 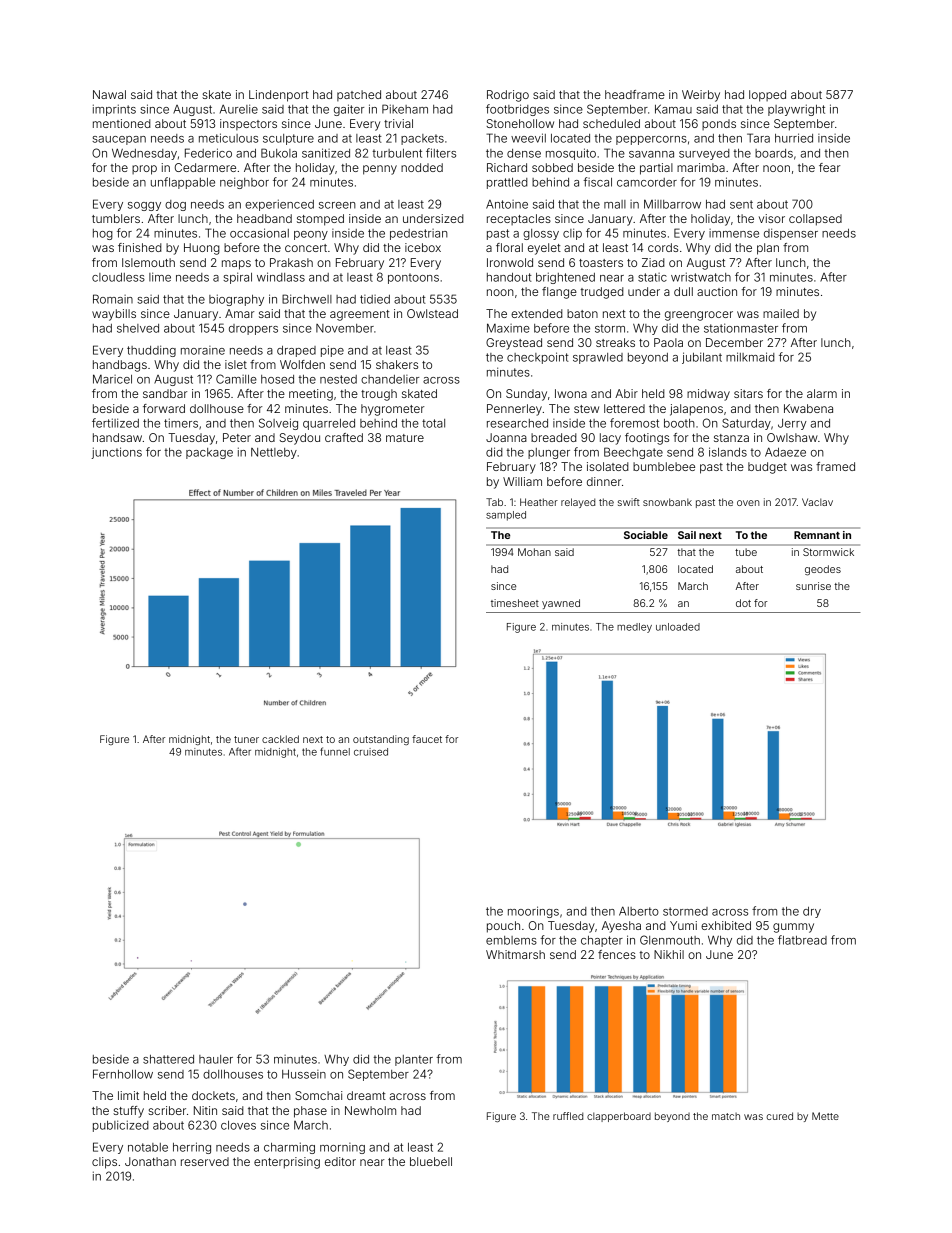 I want to click on Paola, so click(x=668, y=342).
